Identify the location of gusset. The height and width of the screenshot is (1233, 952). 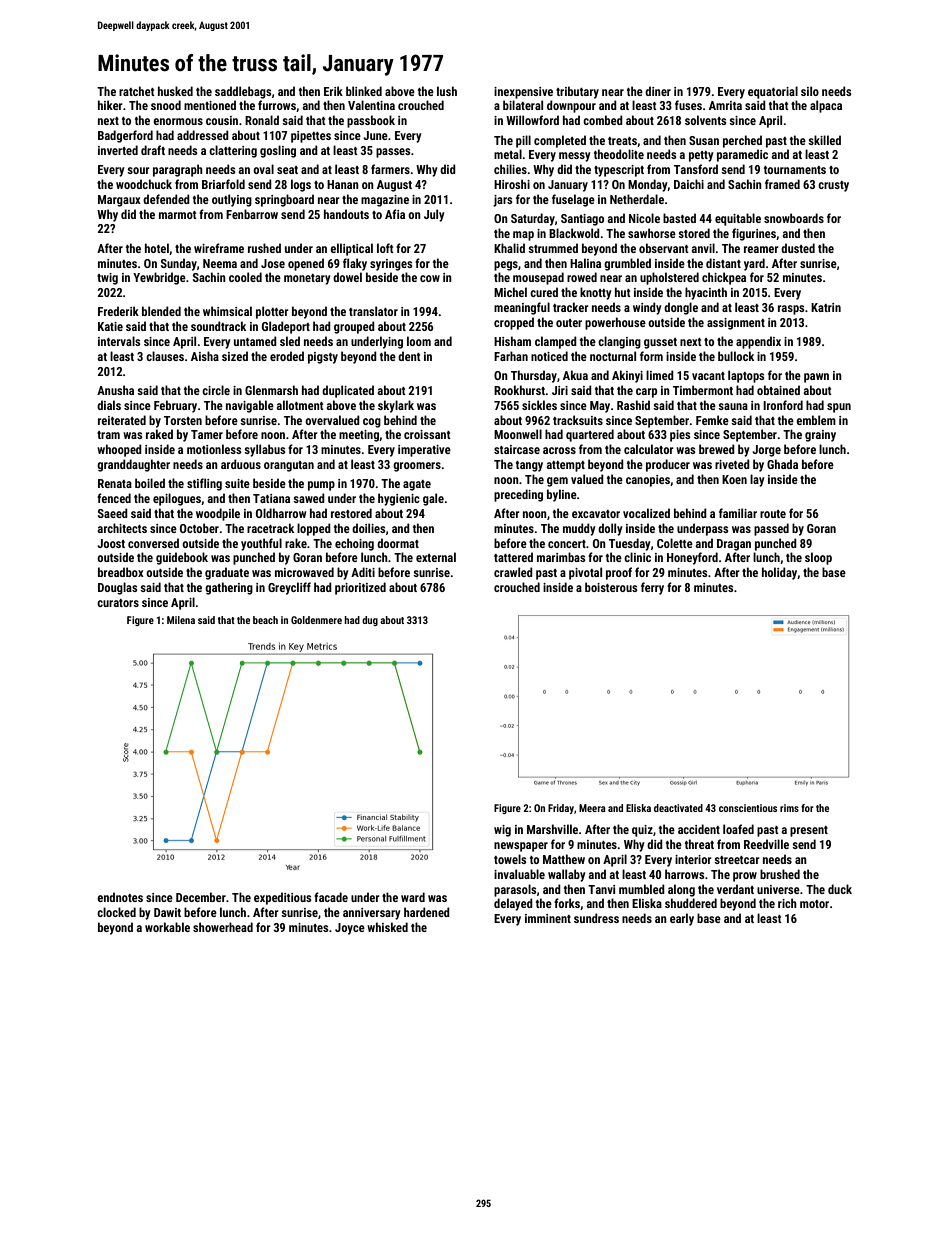
(660, 343).
